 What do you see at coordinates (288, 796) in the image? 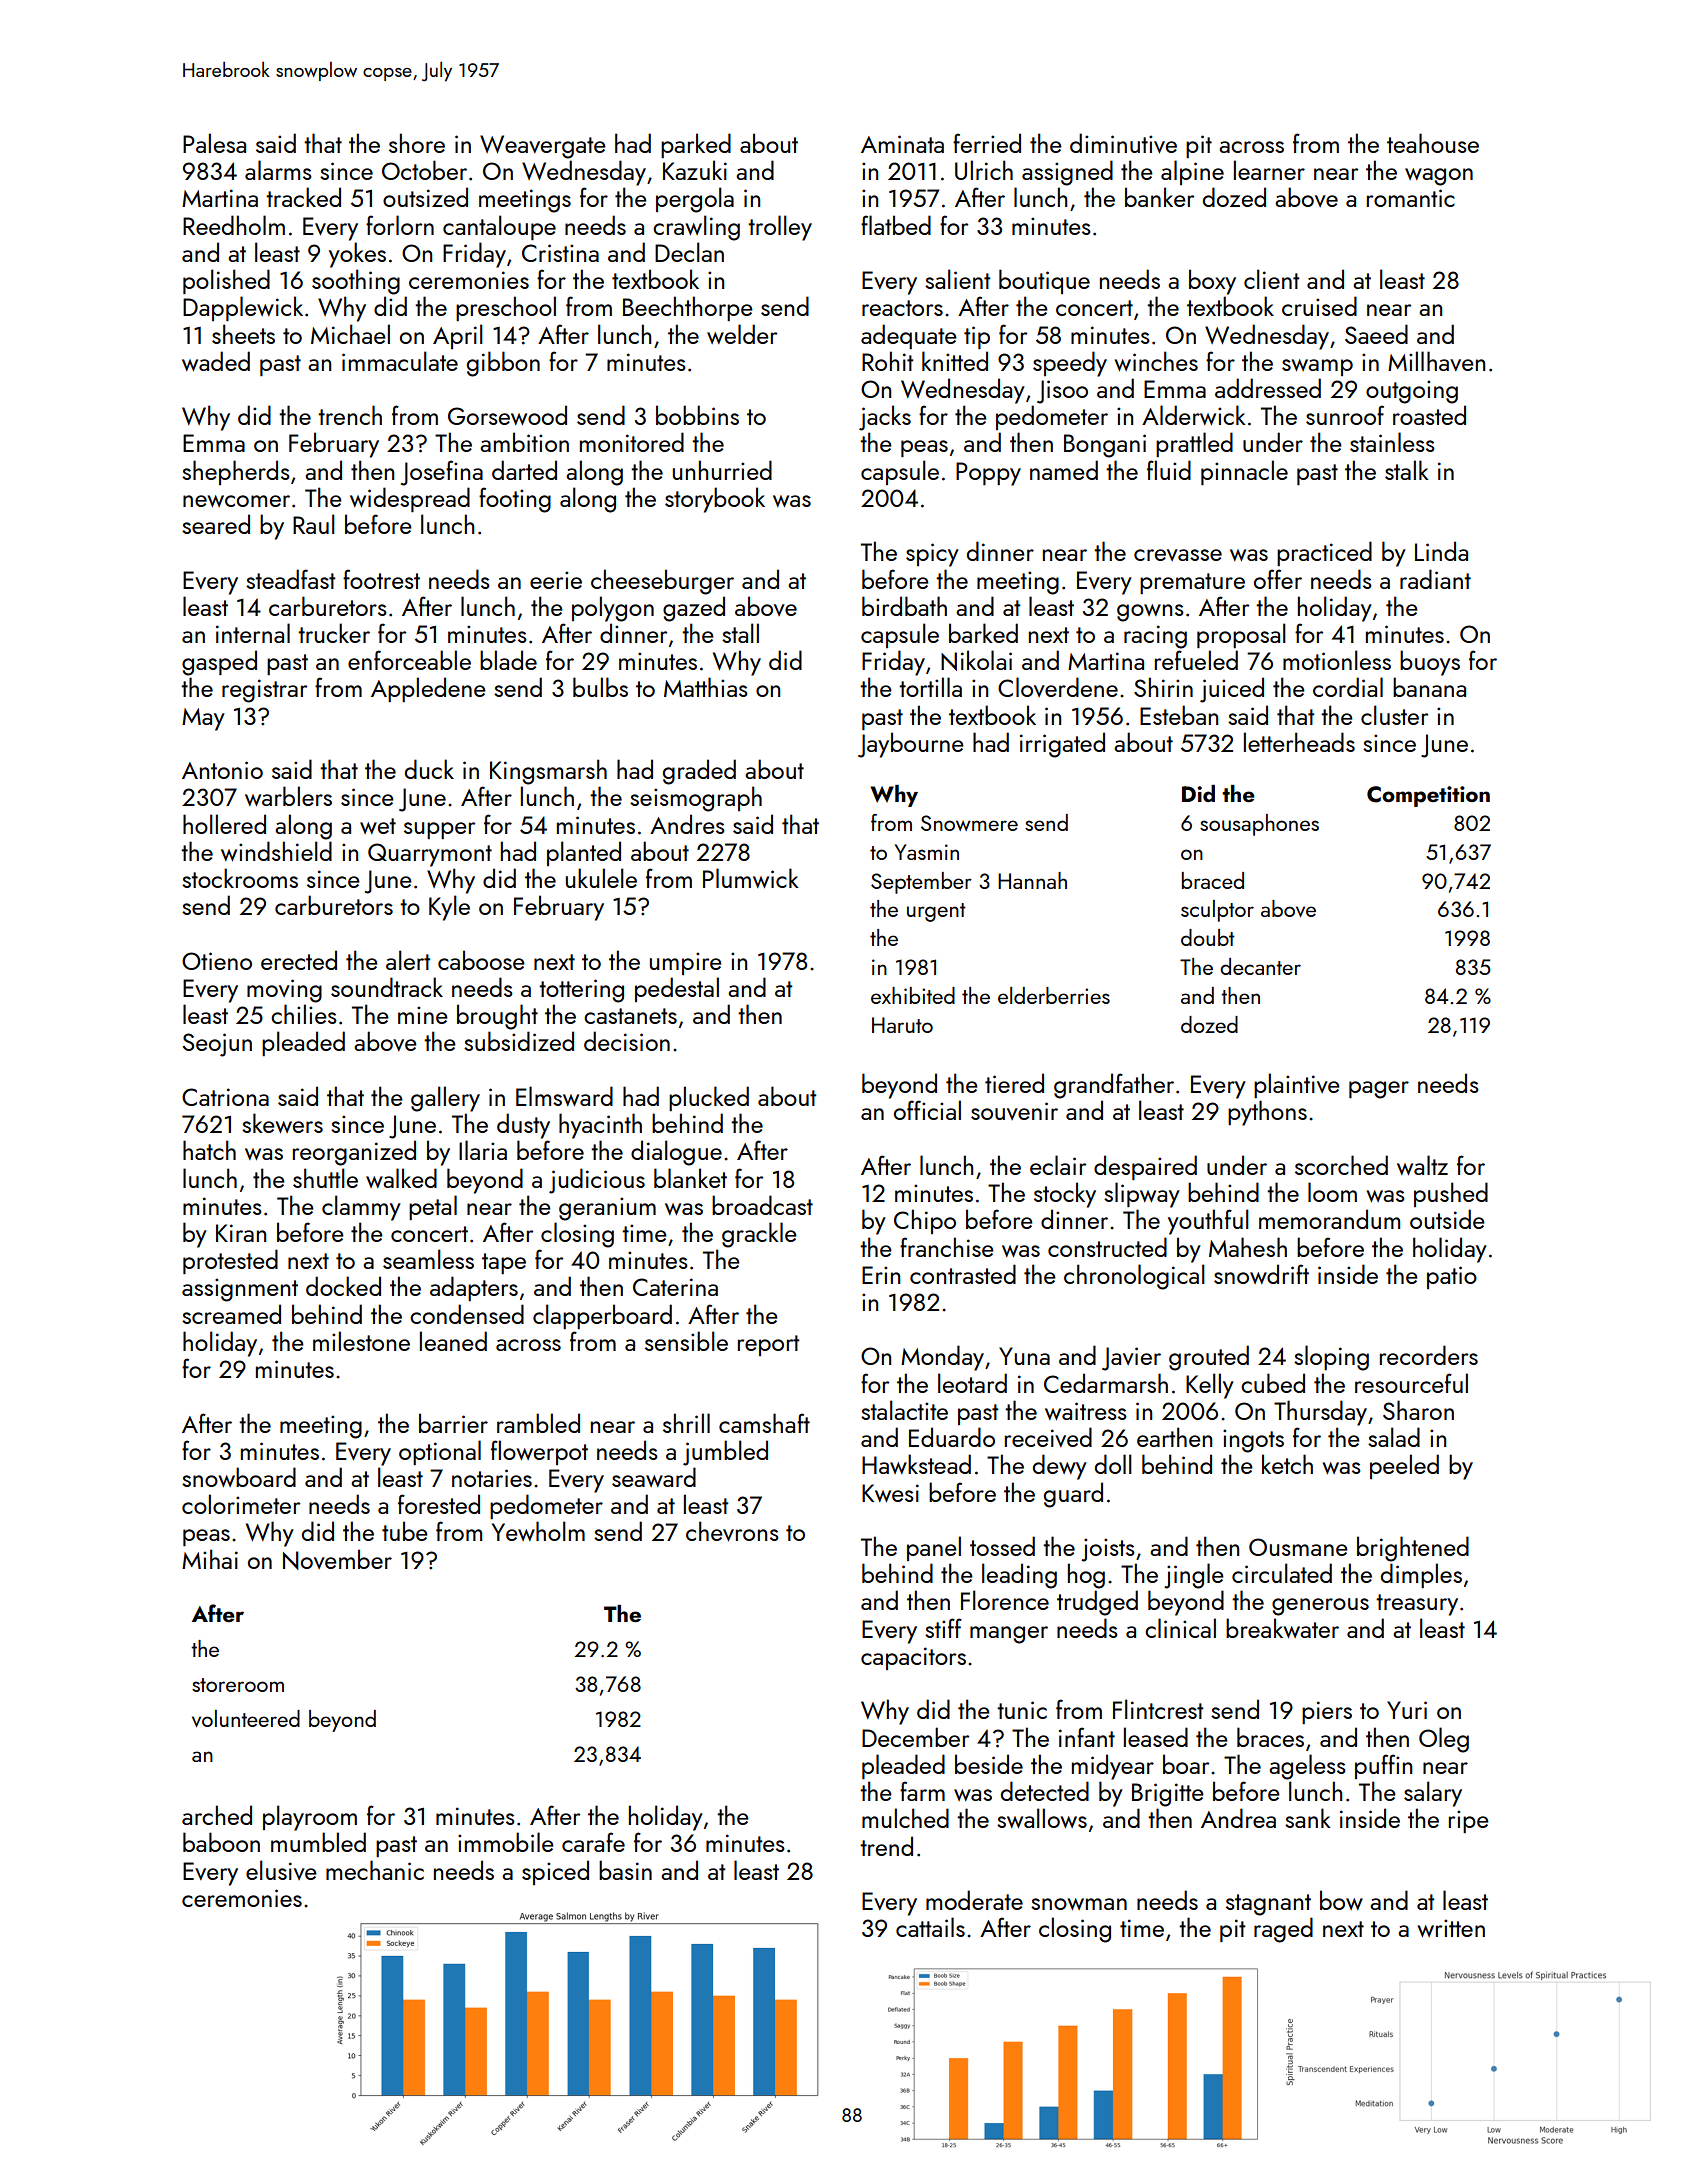
I see `warblers` at bounding box center [288, 796].
